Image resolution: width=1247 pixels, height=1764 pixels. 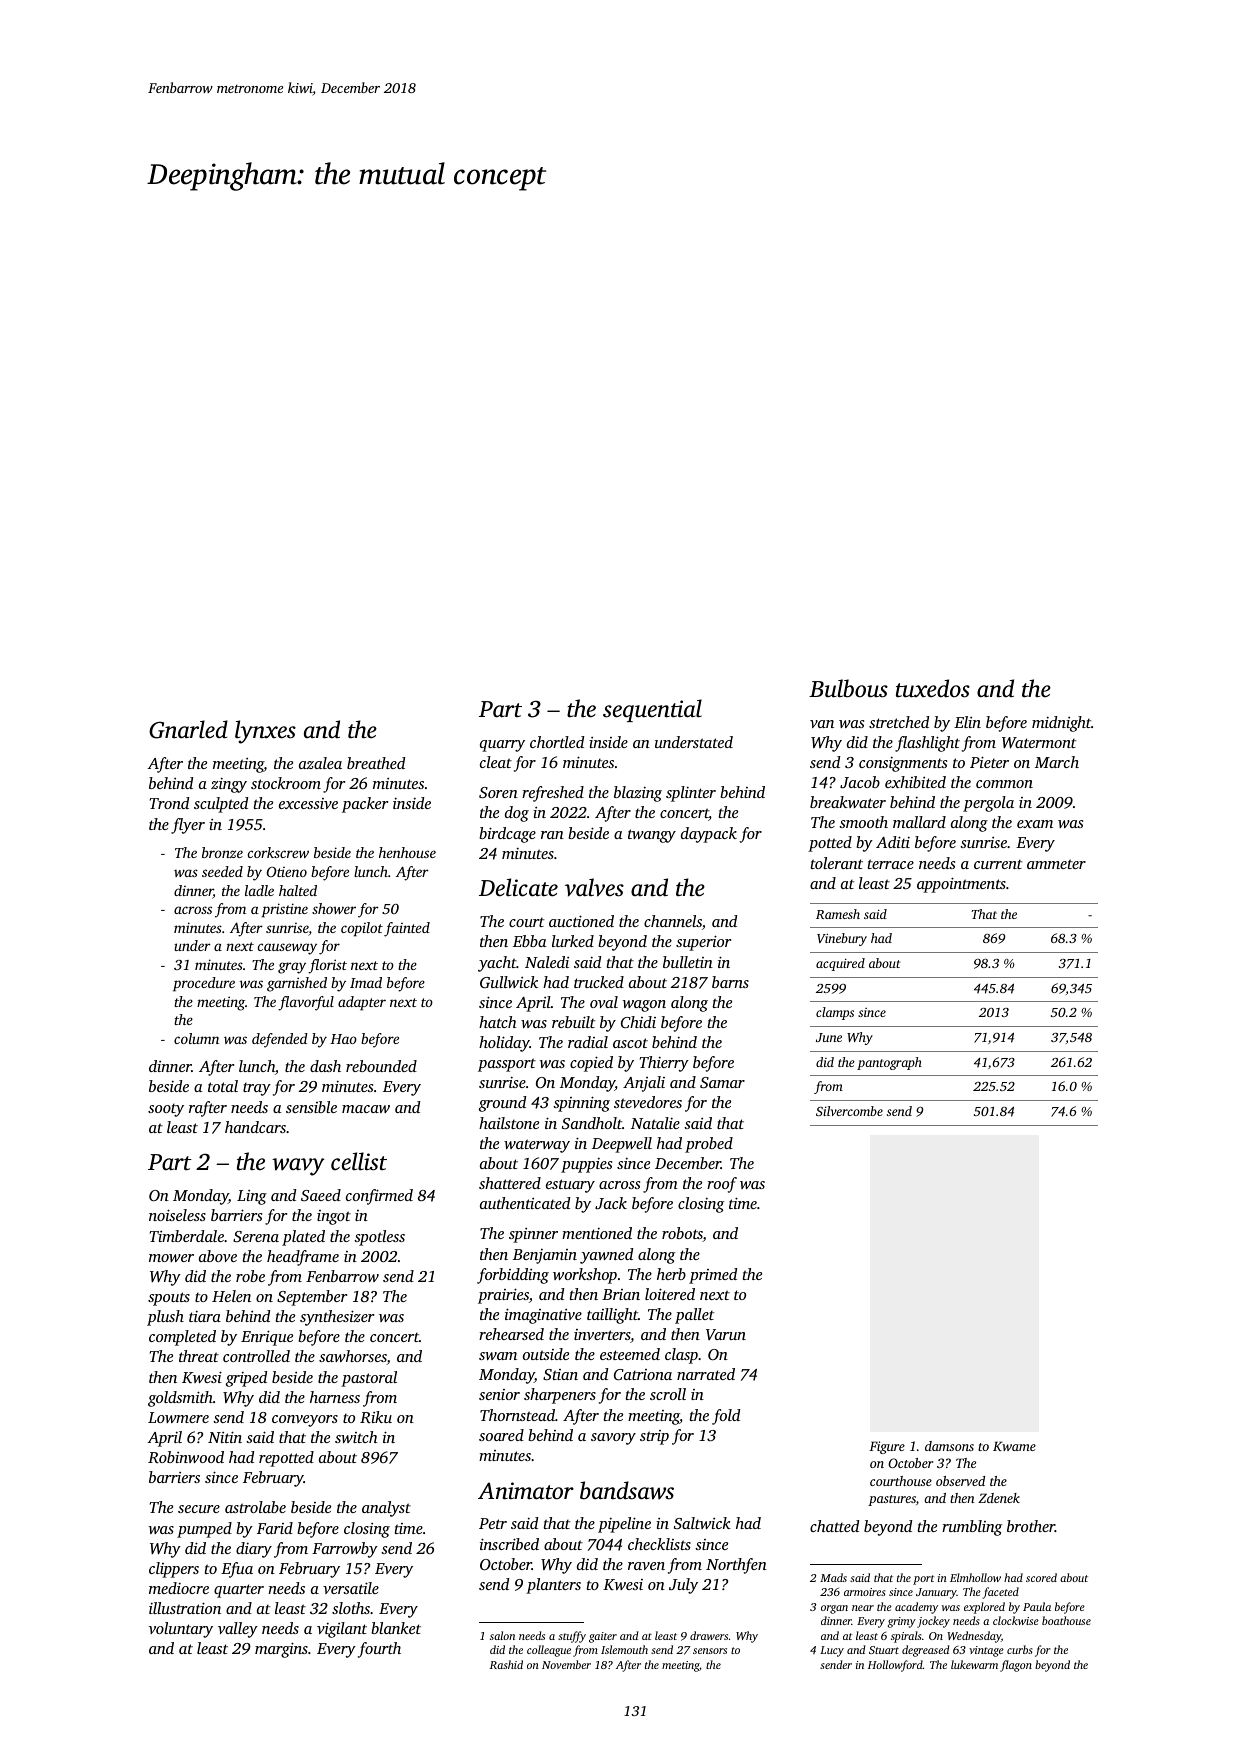 I want to click on lynxes, so click(x=265, y=732).
